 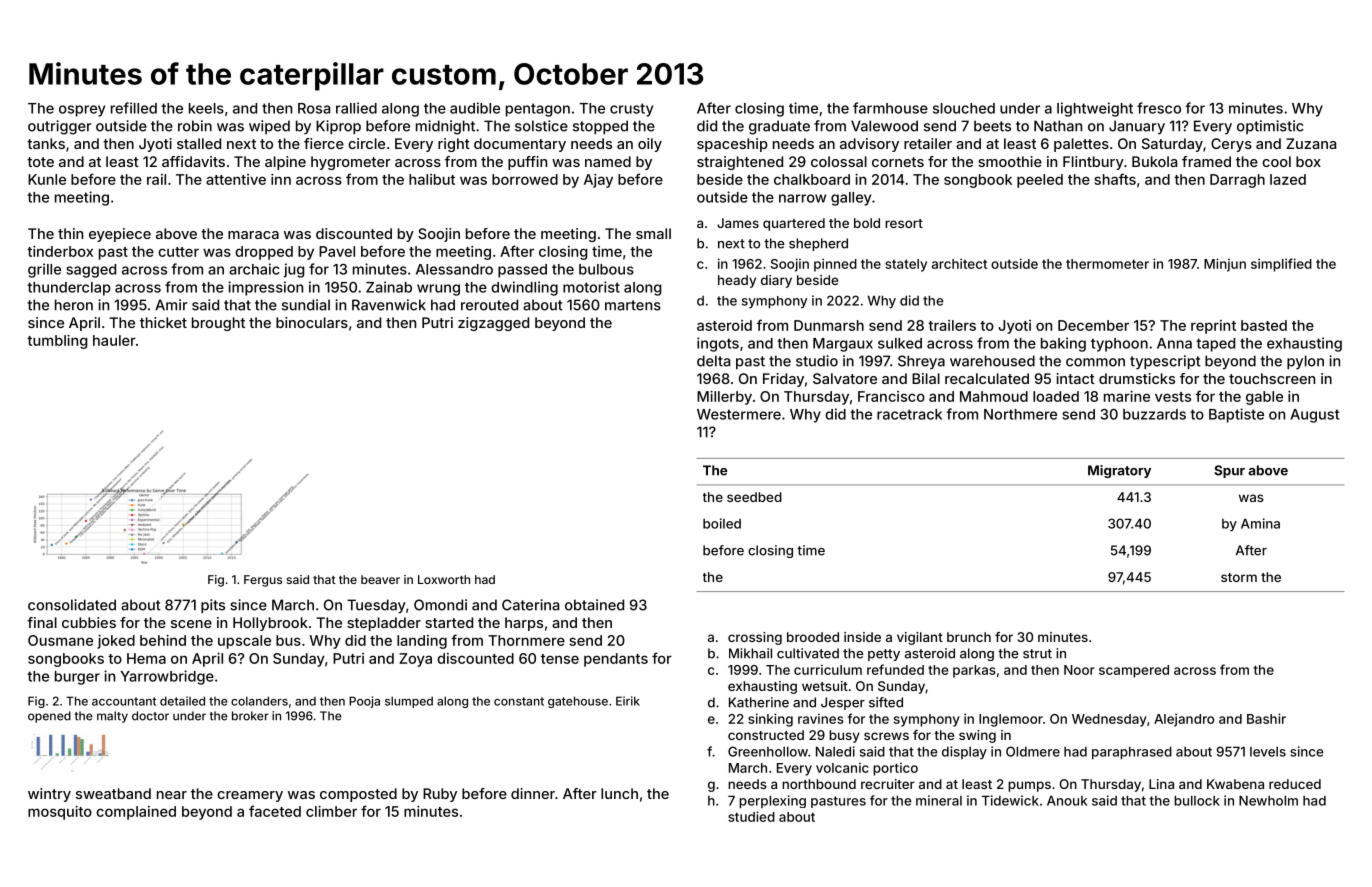 I want to click on complained, so click(x=136, y=813).
